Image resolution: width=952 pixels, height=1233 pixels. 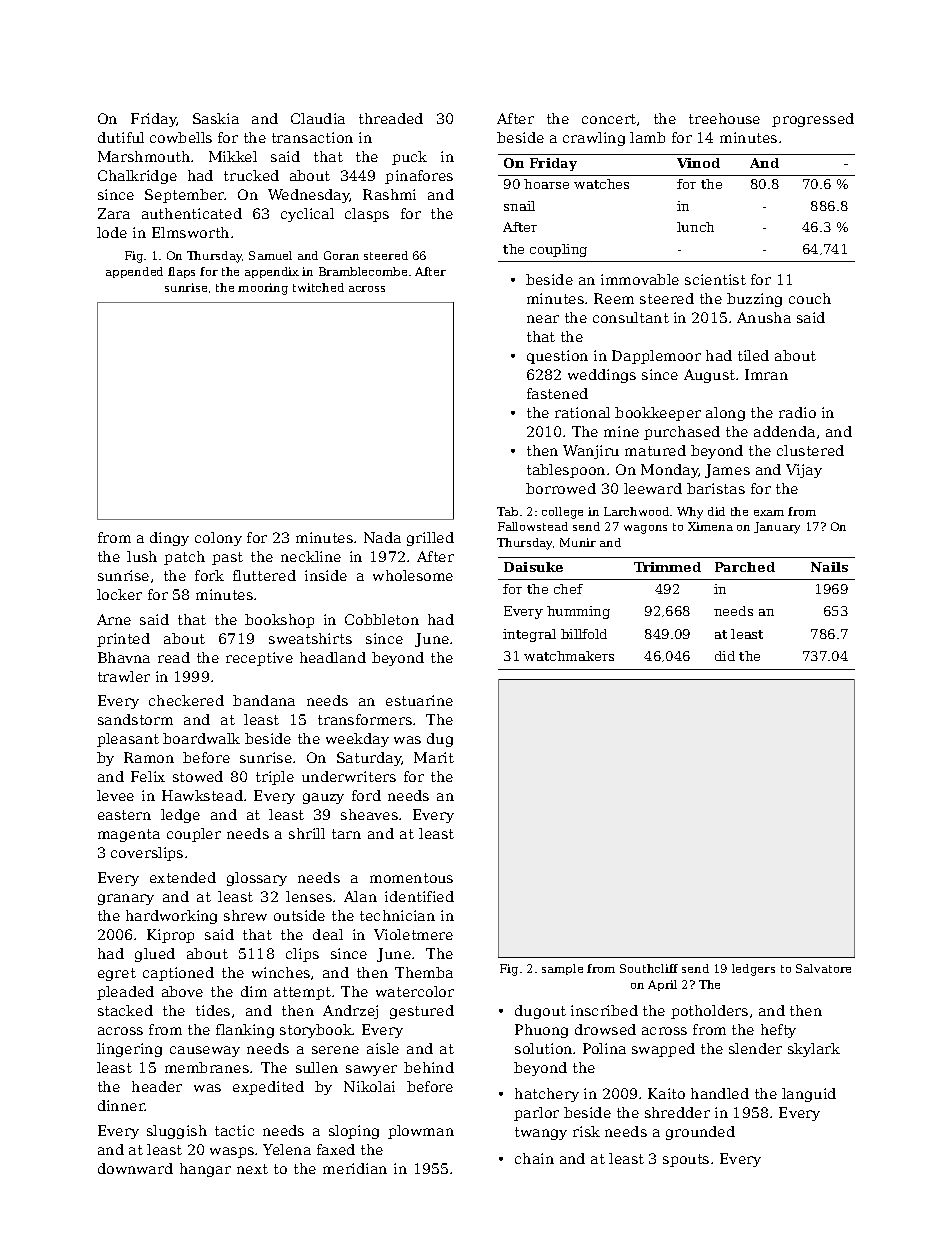 I want to click on hangar, so click(x=205, y=1170).
